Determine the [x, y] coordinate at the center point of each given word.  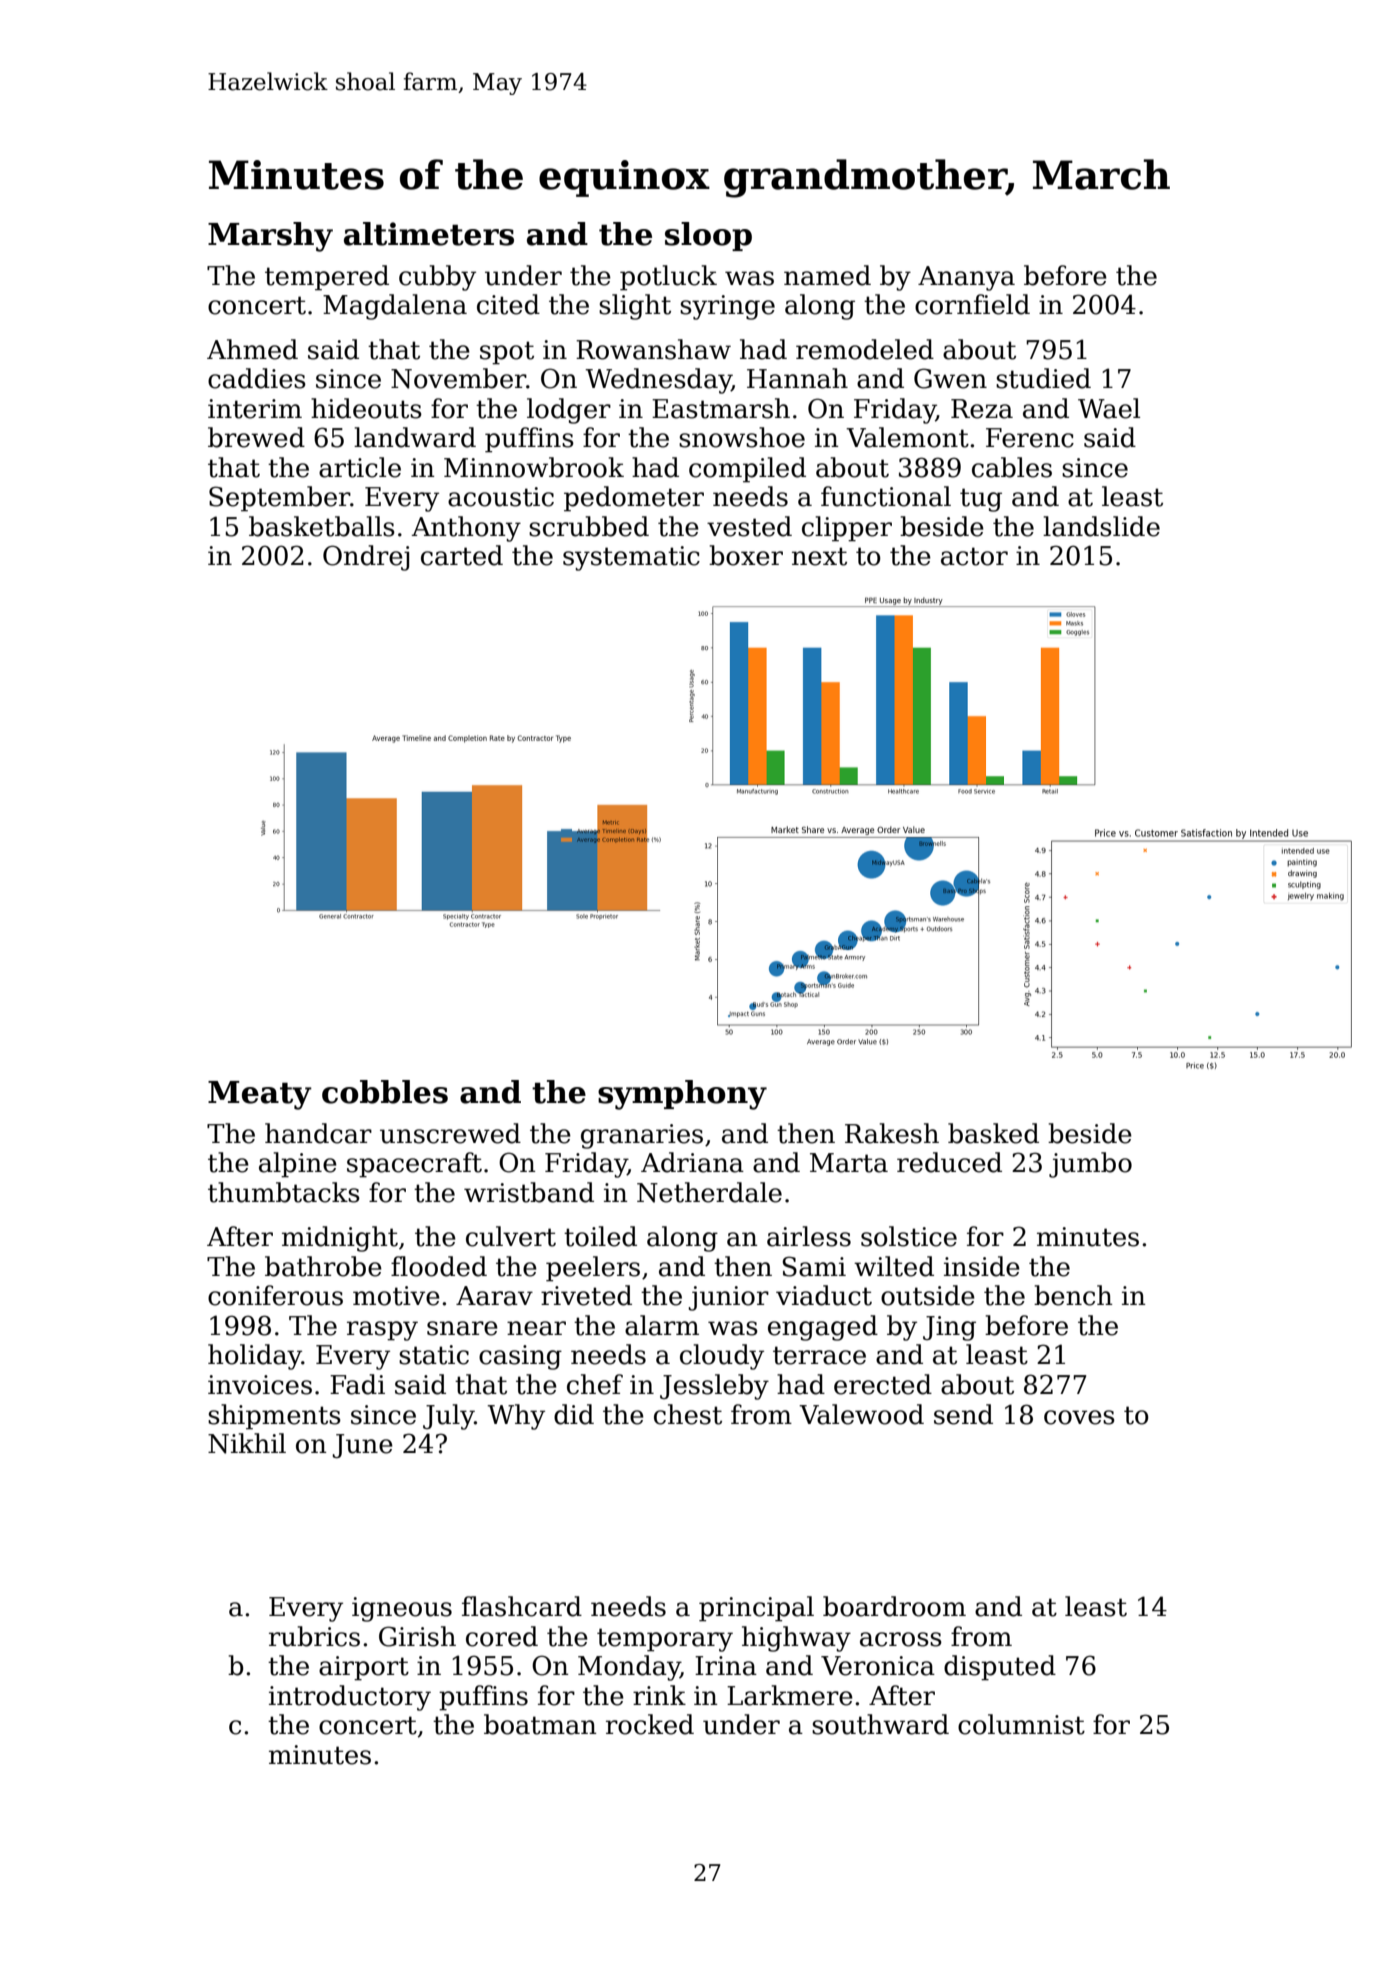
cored [502, 1636]
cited [508, 304]
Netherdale [709, 1192]
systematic [631, 558]
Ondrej [366, 558]
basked [993, 1133]
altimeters [429, 234]
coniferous [275, 1295]
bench [1073, 1295]
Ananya [966, 278]
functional [886, 496]
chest [688, 1414]
